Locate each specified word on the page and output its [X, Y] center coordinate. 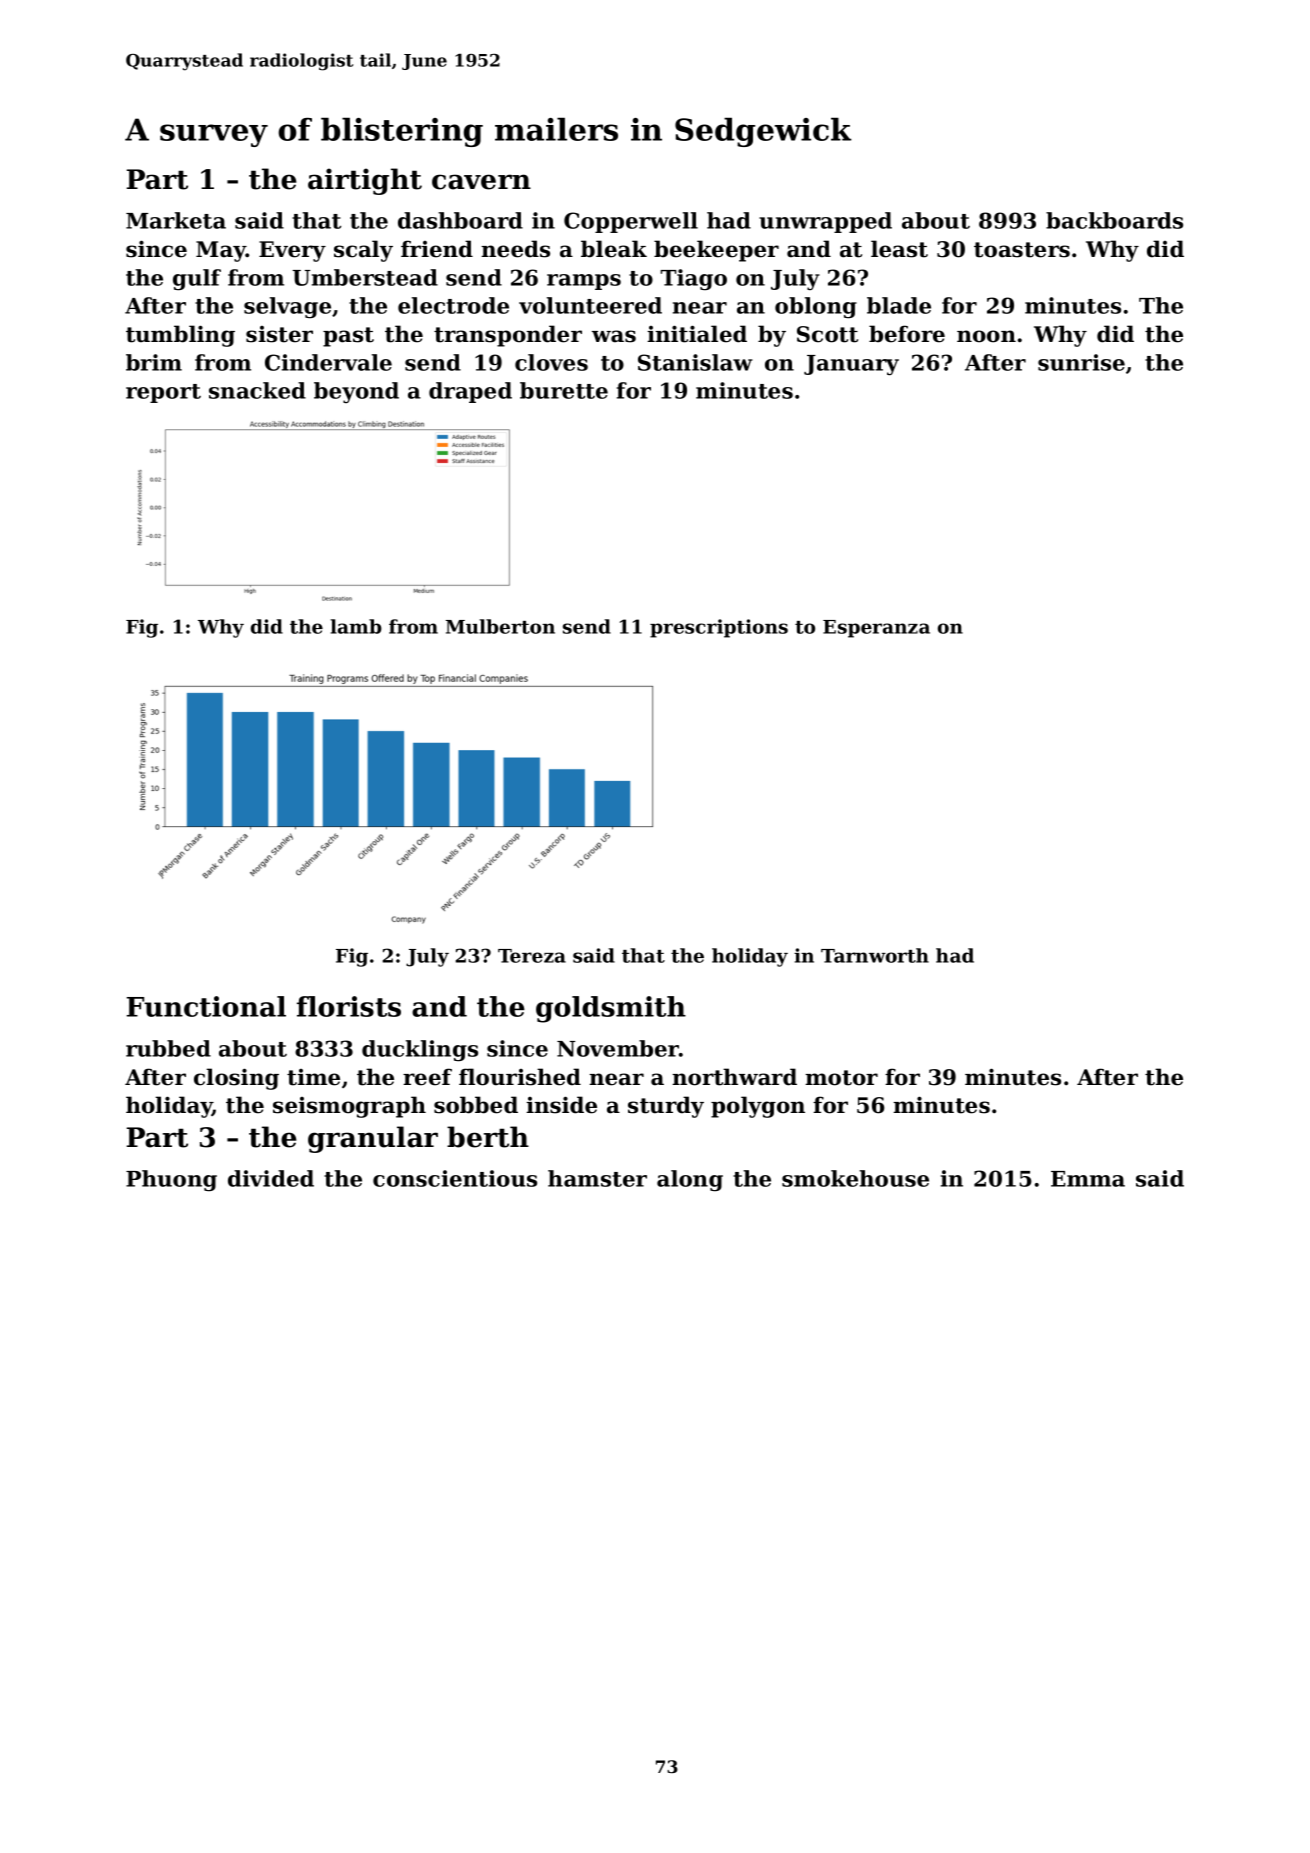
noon [986, 336]
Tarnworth [875, 955]
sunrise [1081, 362]
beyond [356, 392]
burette [564, 390]
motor [841, 1078]
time [313, 1077]
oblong [816, 308]
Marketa [176, 220]
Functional [206, 1006]
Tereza [532, 956]
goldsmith [611, 1009]
